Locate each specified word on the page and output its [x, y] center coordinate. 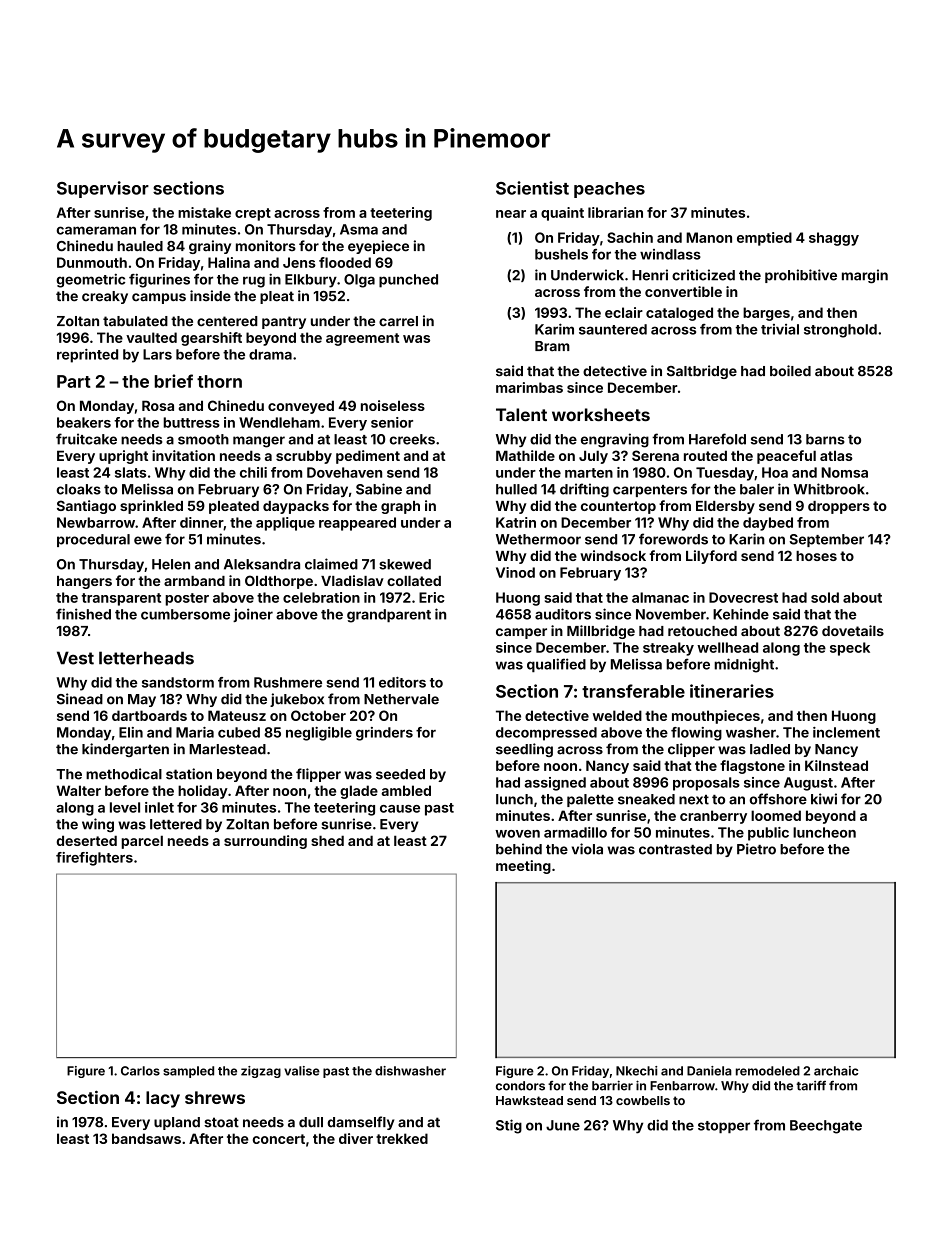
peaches [609, 190]
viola [587, 849]
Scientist [532, 188]
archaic [836, 1071]
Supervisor [103, 189]
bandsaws [146, 1138]
